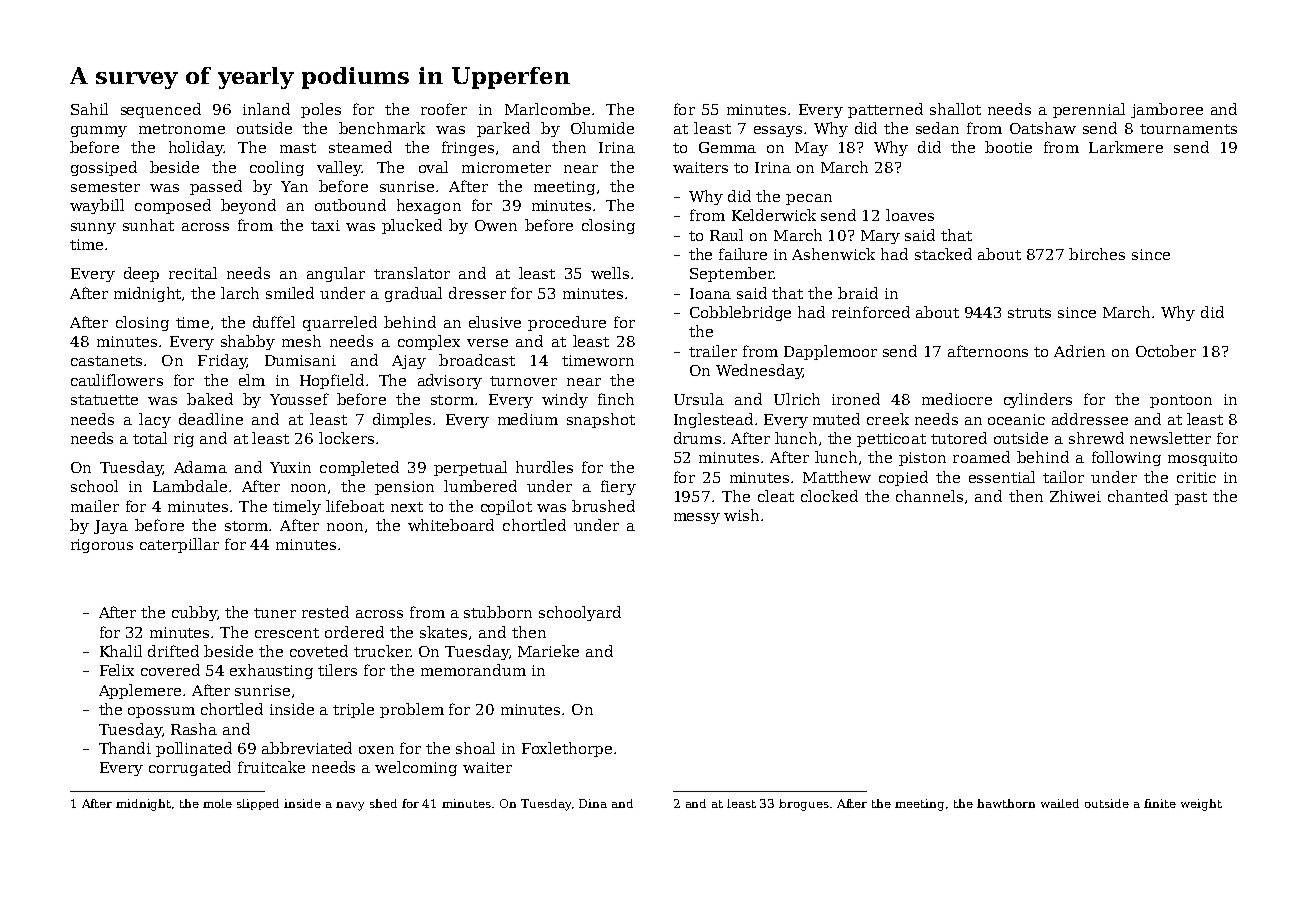 Image resolution: width=1308 pixels, height=924 pixels. I want to click on bootie, so click(1008, 147).
